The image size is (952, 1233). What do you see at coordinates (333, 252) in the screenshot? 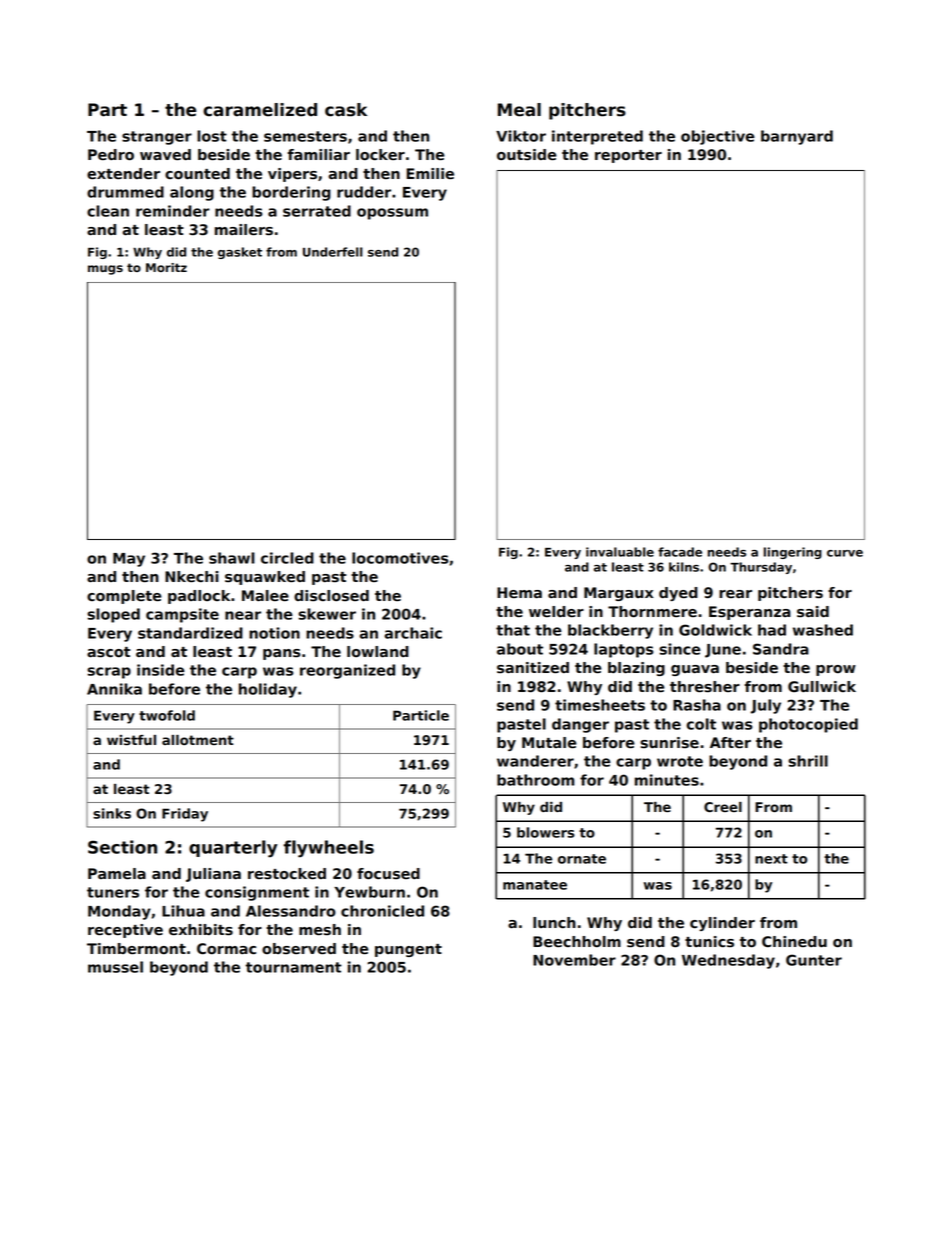
I see `Underfell` at bounding box center [333, 252].
